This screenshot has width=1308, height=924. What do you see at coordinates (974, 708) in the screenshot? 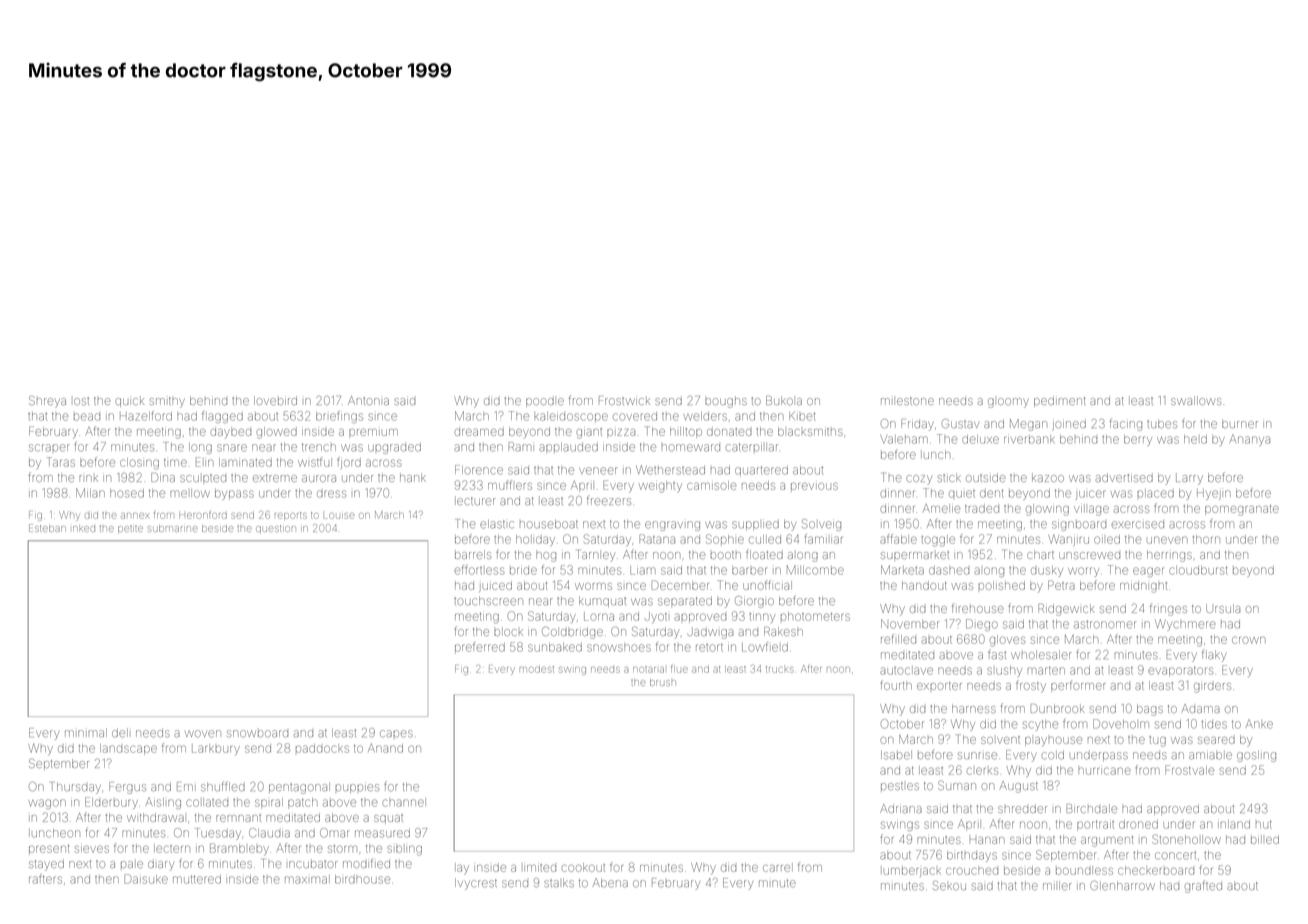
I see `harness` at bounding box center [974, 708].
